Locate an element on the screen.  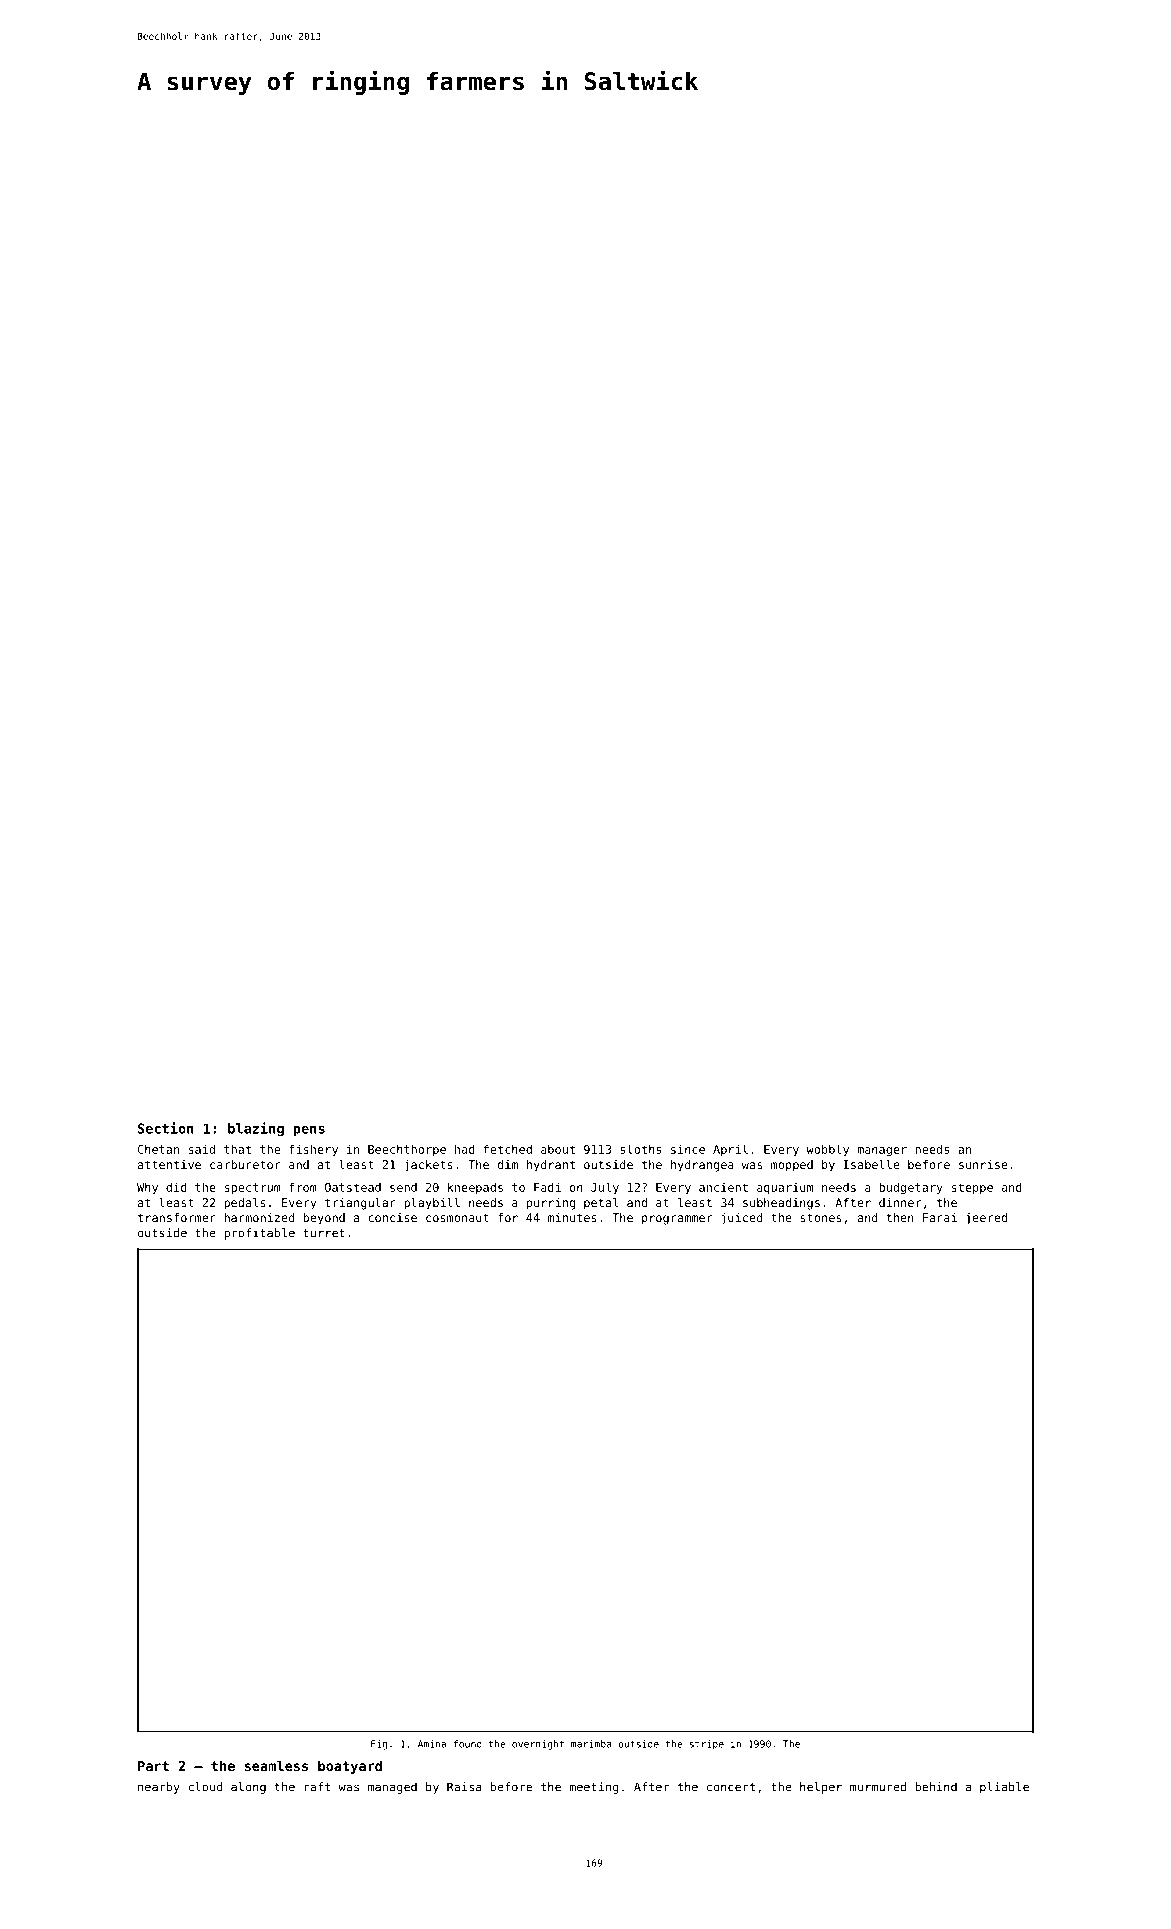
turret is located at coordinates (324, 1233).
